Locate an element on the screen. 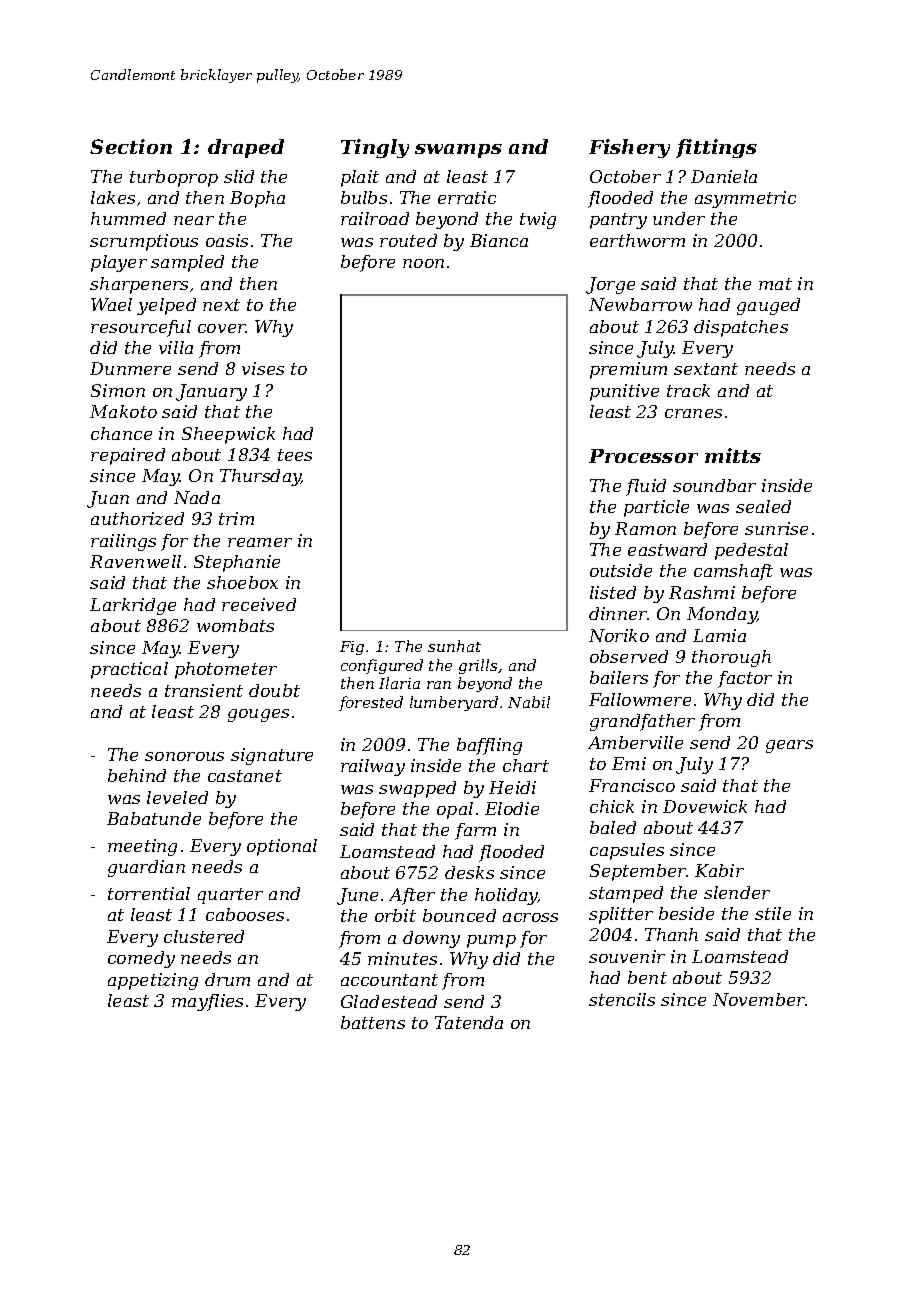 Image resolution: width=908 pixels, height=1316 pixels. torrential is located at coordinates (149, 893).
